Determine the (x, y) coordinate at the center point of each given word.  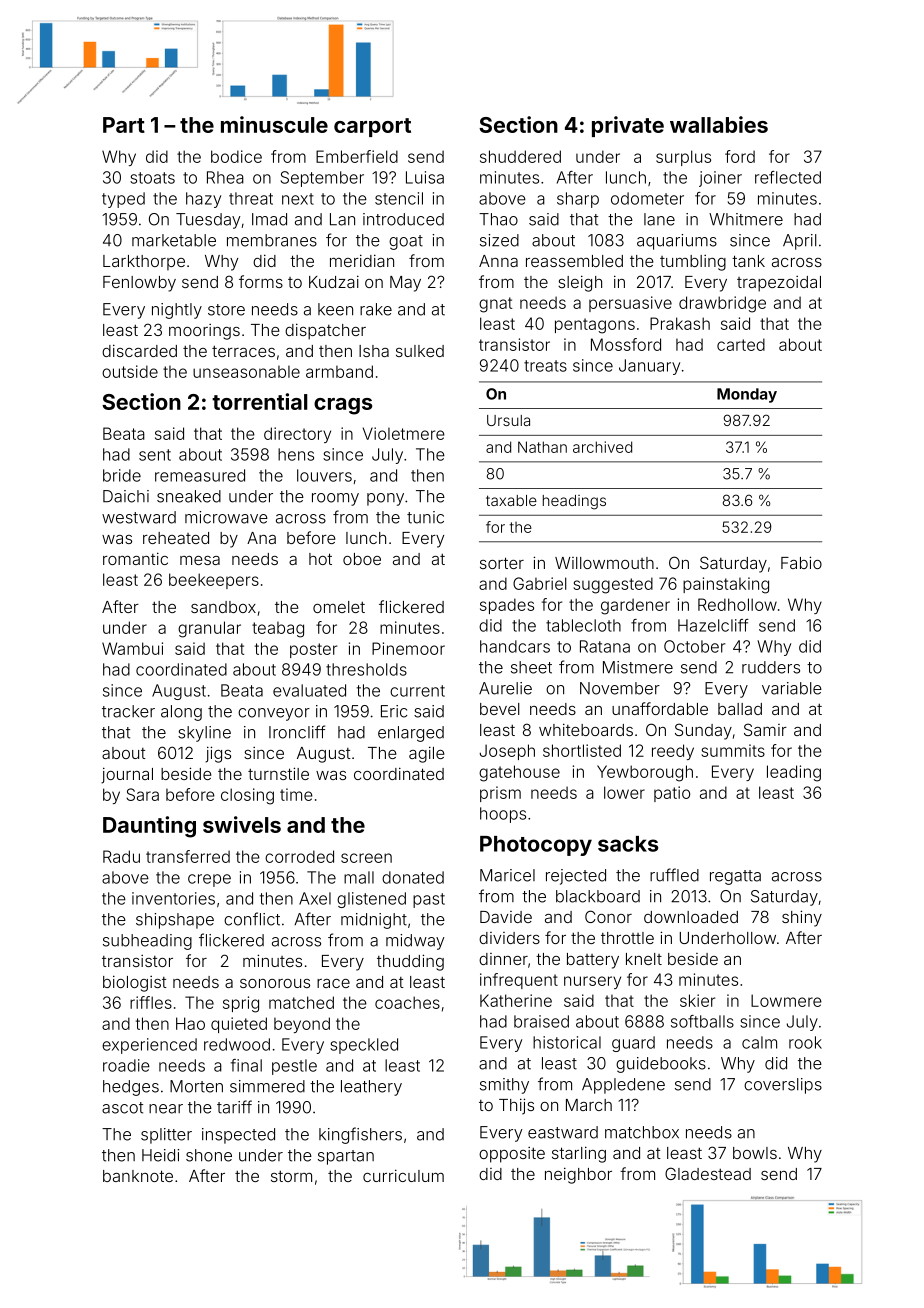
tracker (128, 711)
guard (633, 1044)
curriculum (403, 1175)
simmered (267, 1086)
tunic (425, 517)
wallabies (719, 124)
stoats (152, 178)
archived (602, 447)
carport (372, 127)
